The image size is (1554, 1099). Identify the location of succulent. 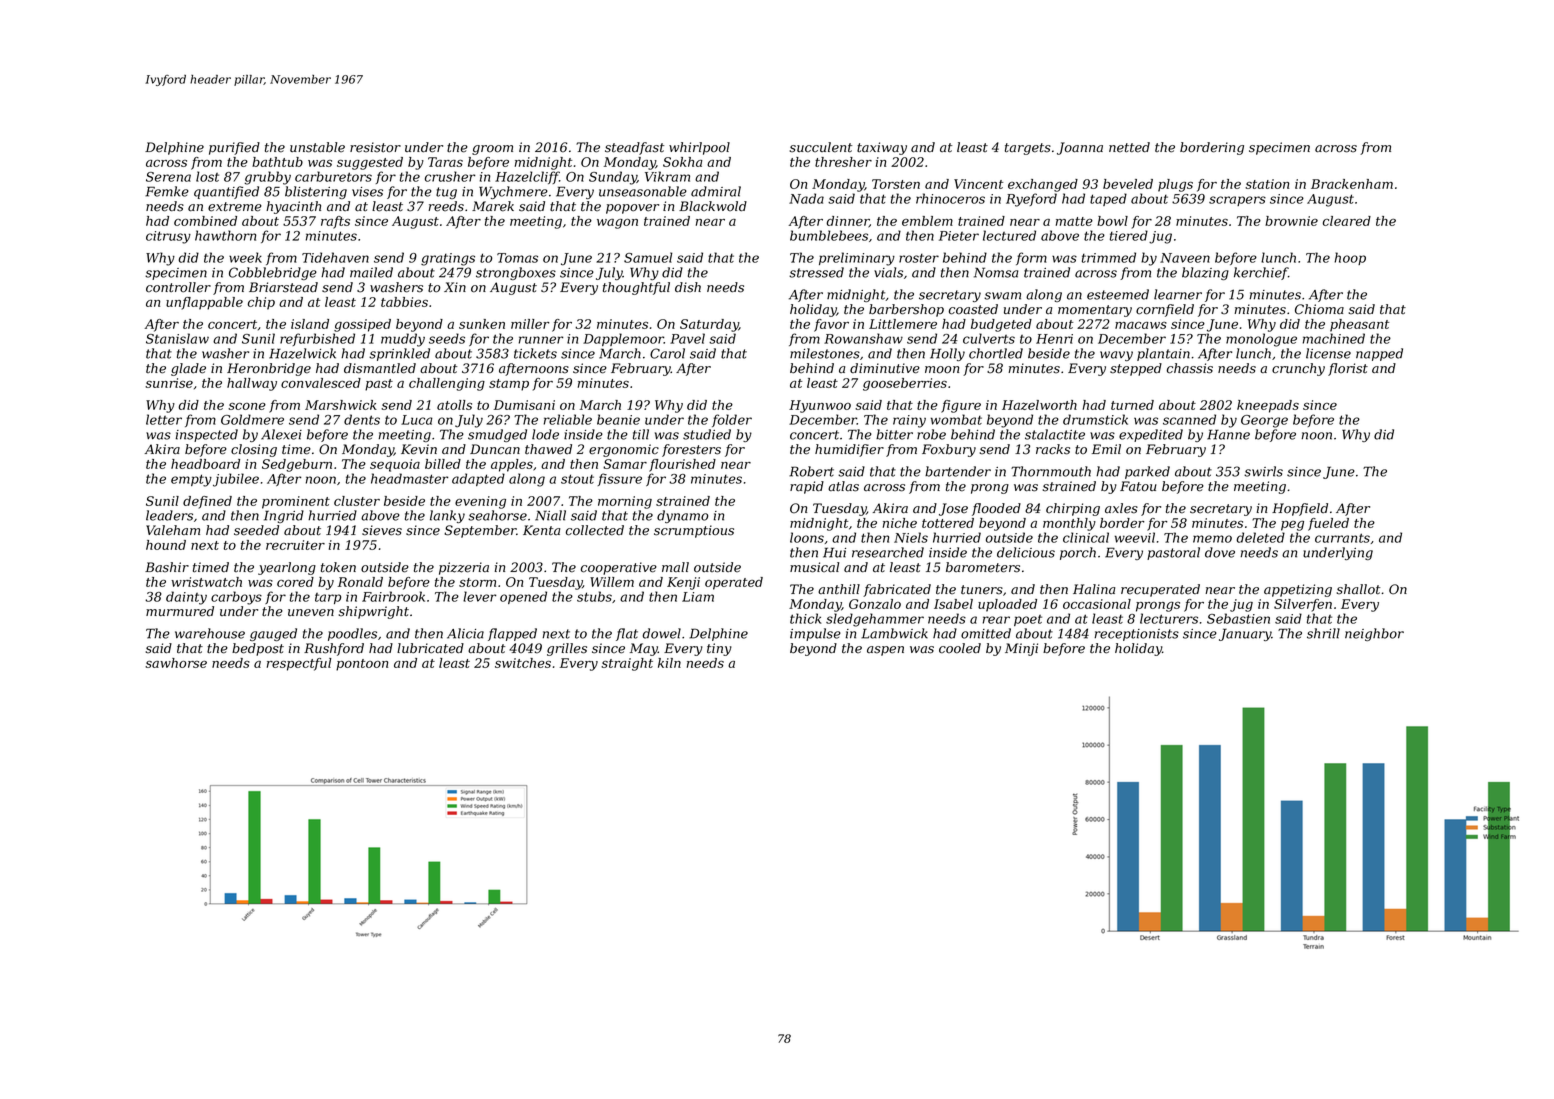
(821, 147).
